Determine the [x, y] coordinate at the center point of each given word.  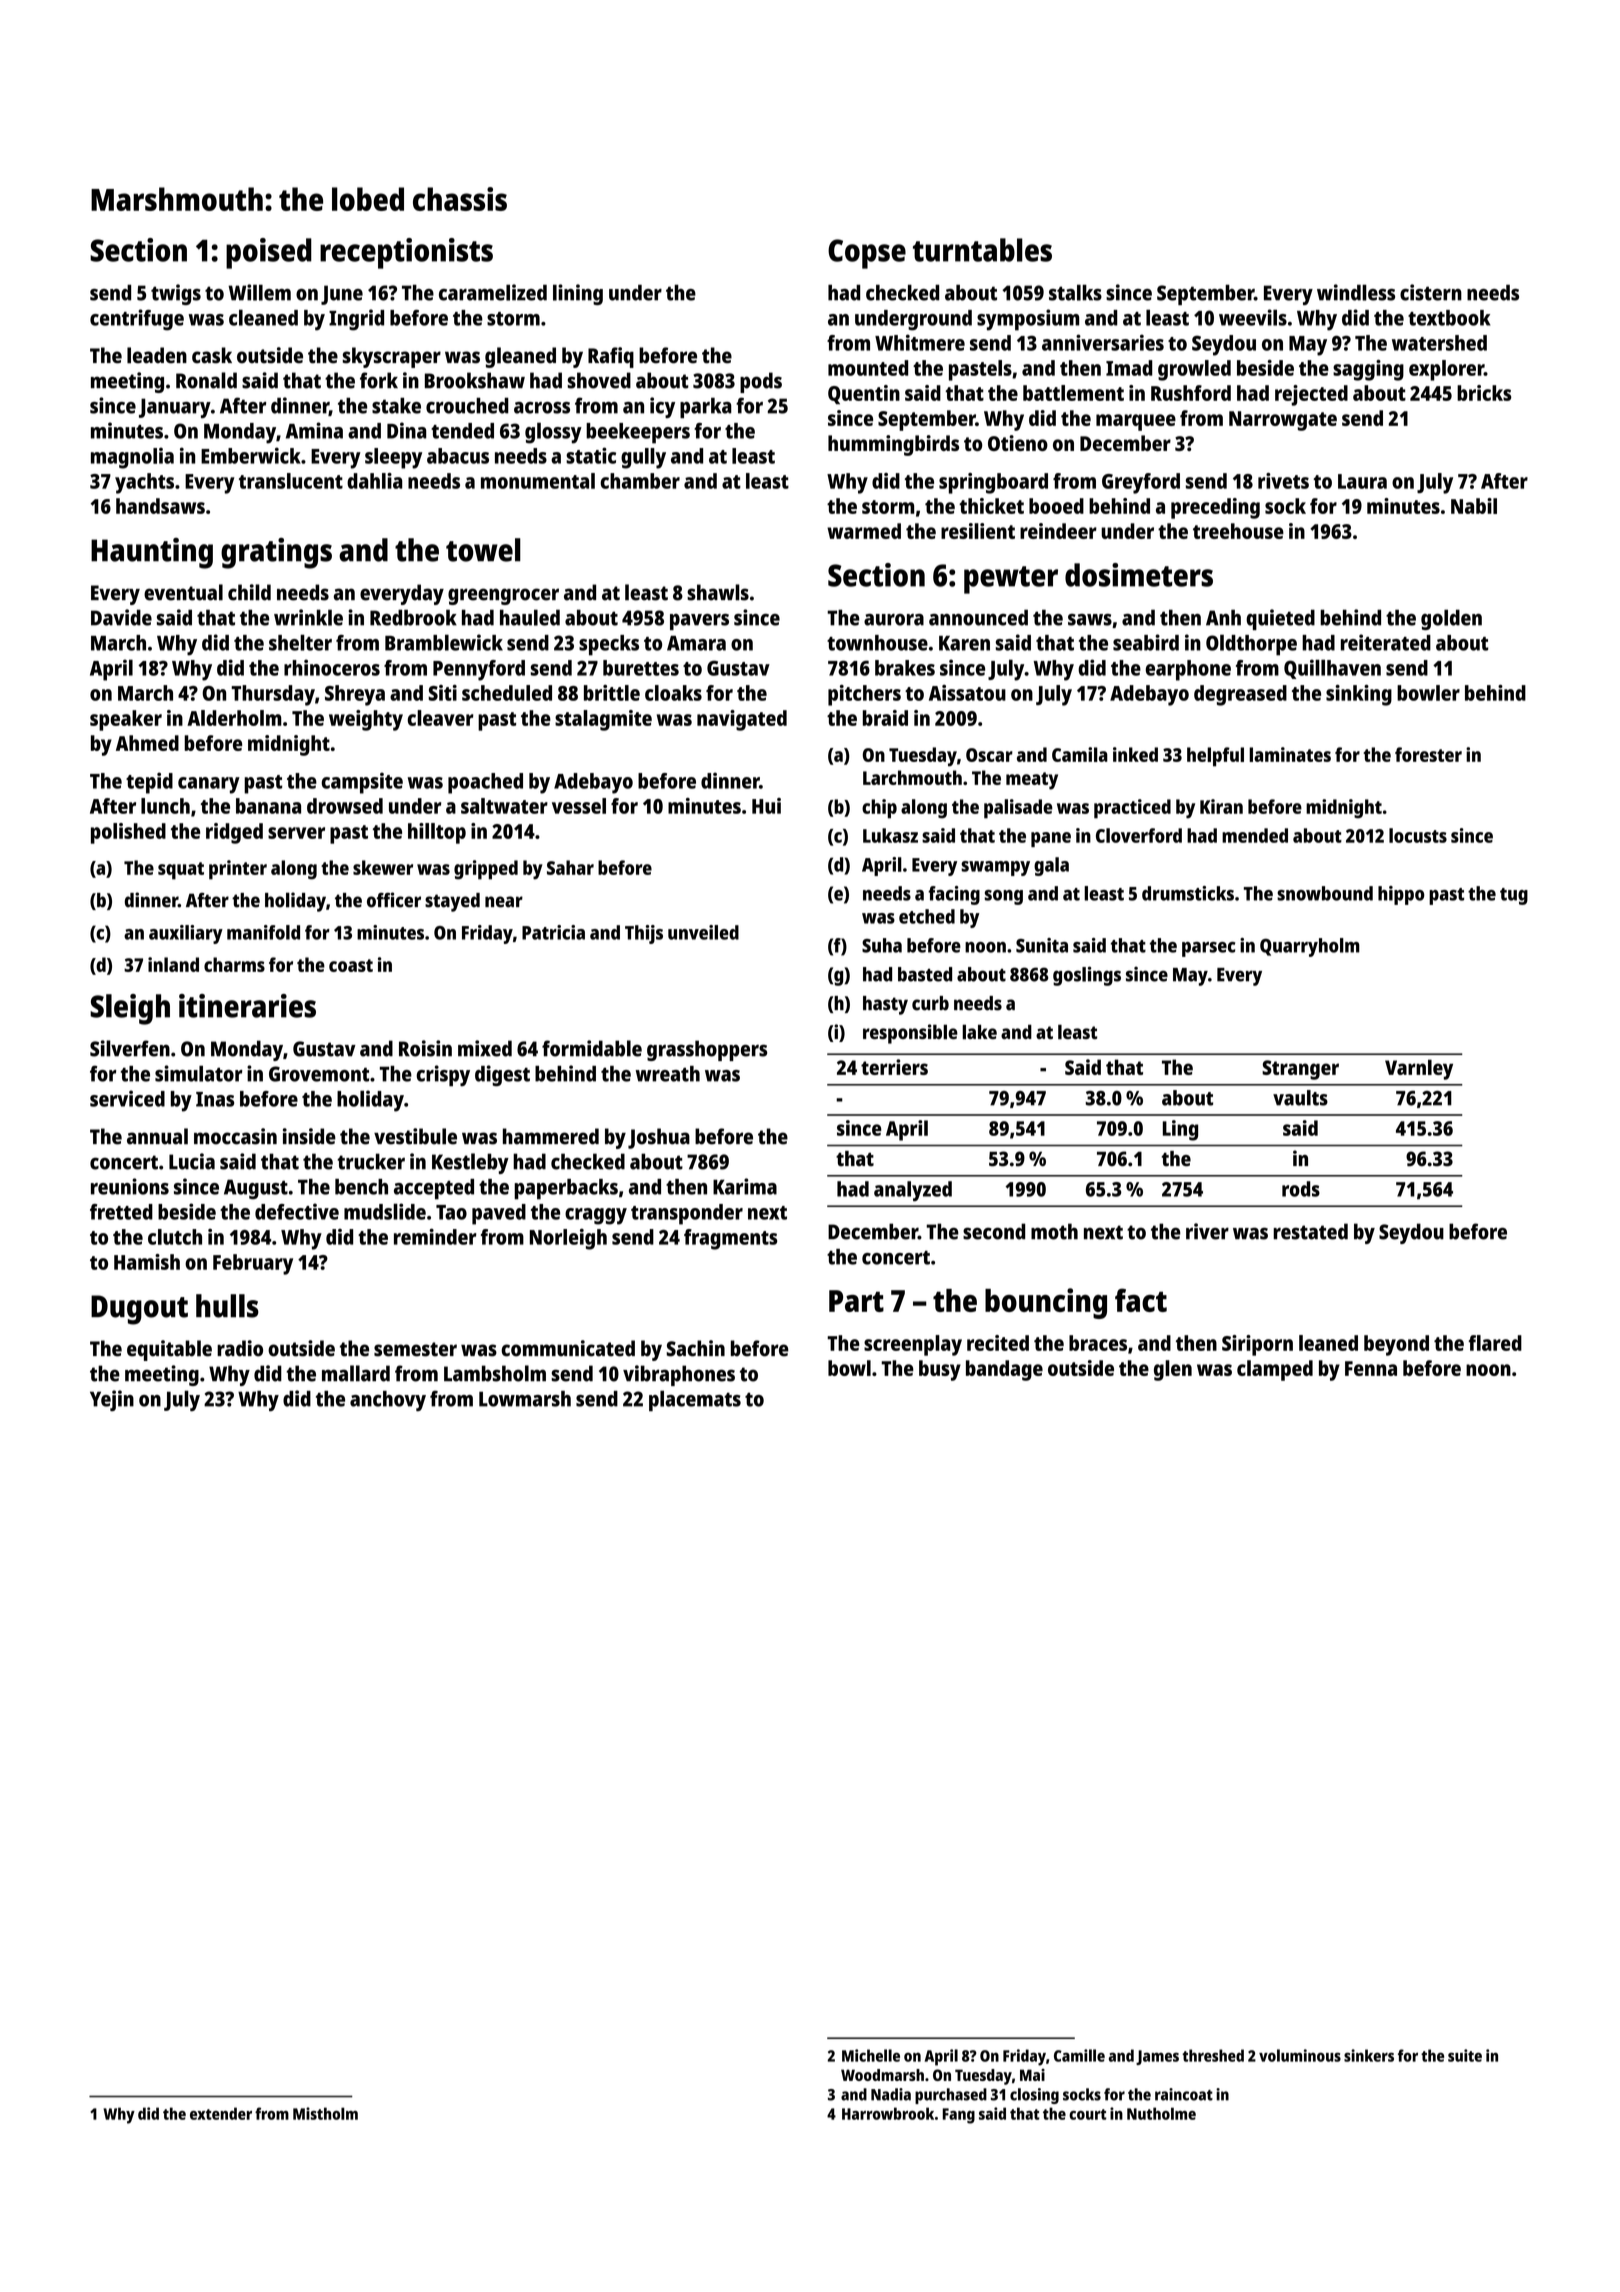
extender [221, 2113]
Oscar [989, 755]
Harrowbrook [888, 2113]
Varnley [1419, 1069]
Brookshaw [475, 380]
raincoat [1184, 2094]
